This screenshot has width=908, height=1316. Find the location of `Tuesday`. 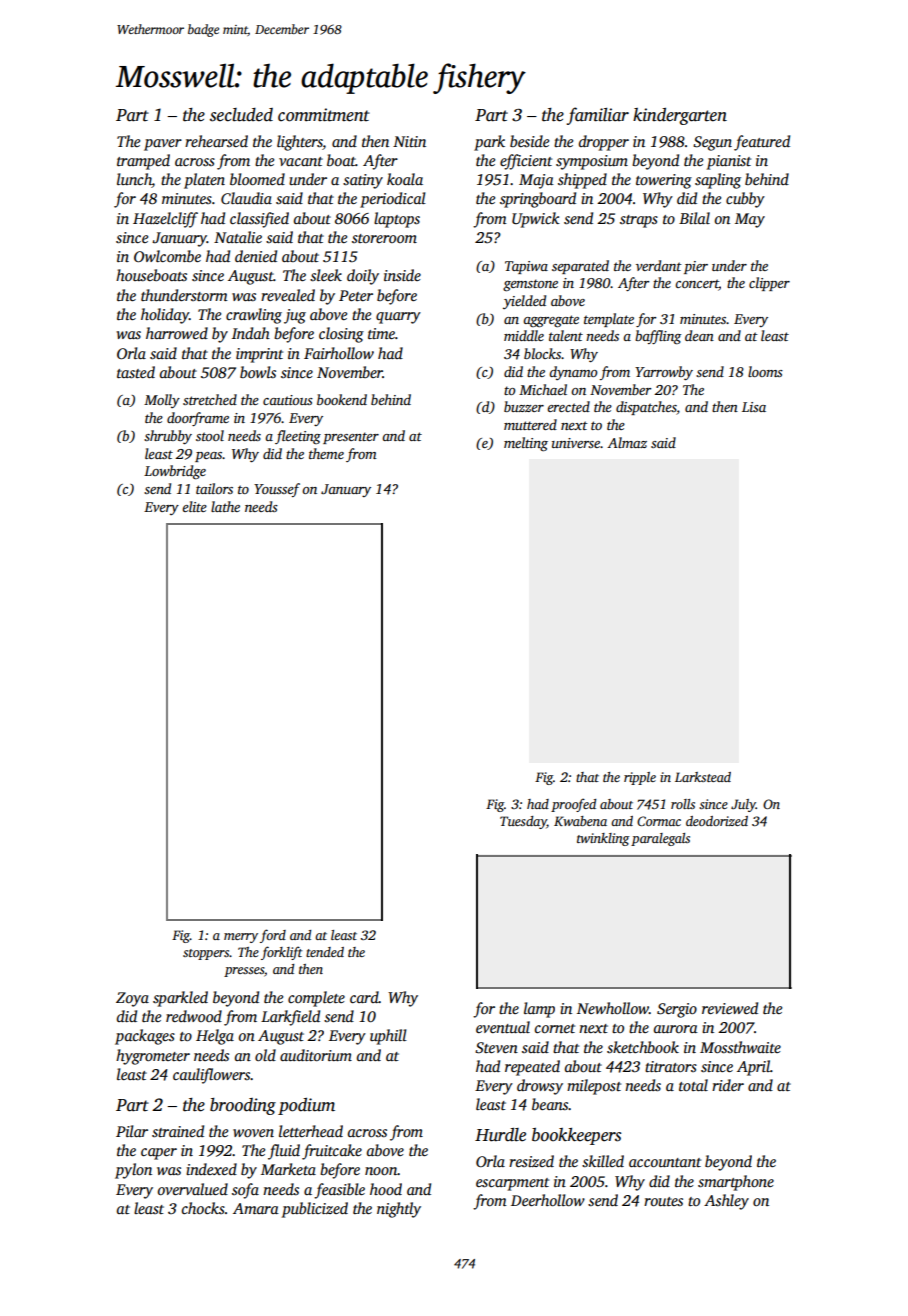

Tuesday is located at coordinates (523, 822).
